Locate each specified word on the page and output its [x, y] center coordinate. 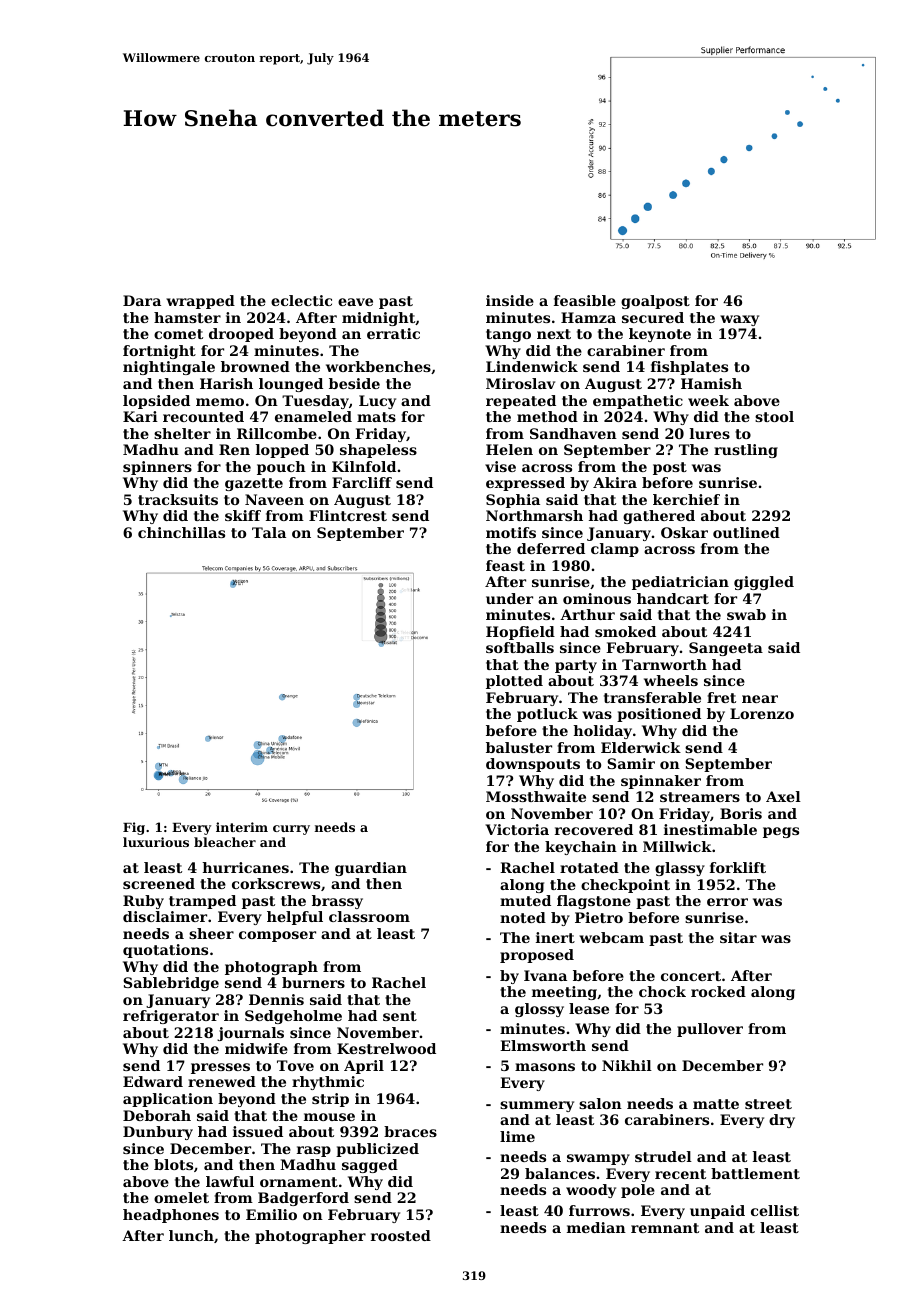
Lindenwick [532, 366]
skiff [243, 515]
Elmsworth [543, 1045]
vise [500, 466]
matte [716, 1104]
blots [173, 1164]
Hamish [711, 383]
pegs [781, 832]
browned [255, 366]
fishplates [689, 368]
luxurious [156, 842]
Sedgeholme [293, 1017]
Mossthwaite [536, 796]
